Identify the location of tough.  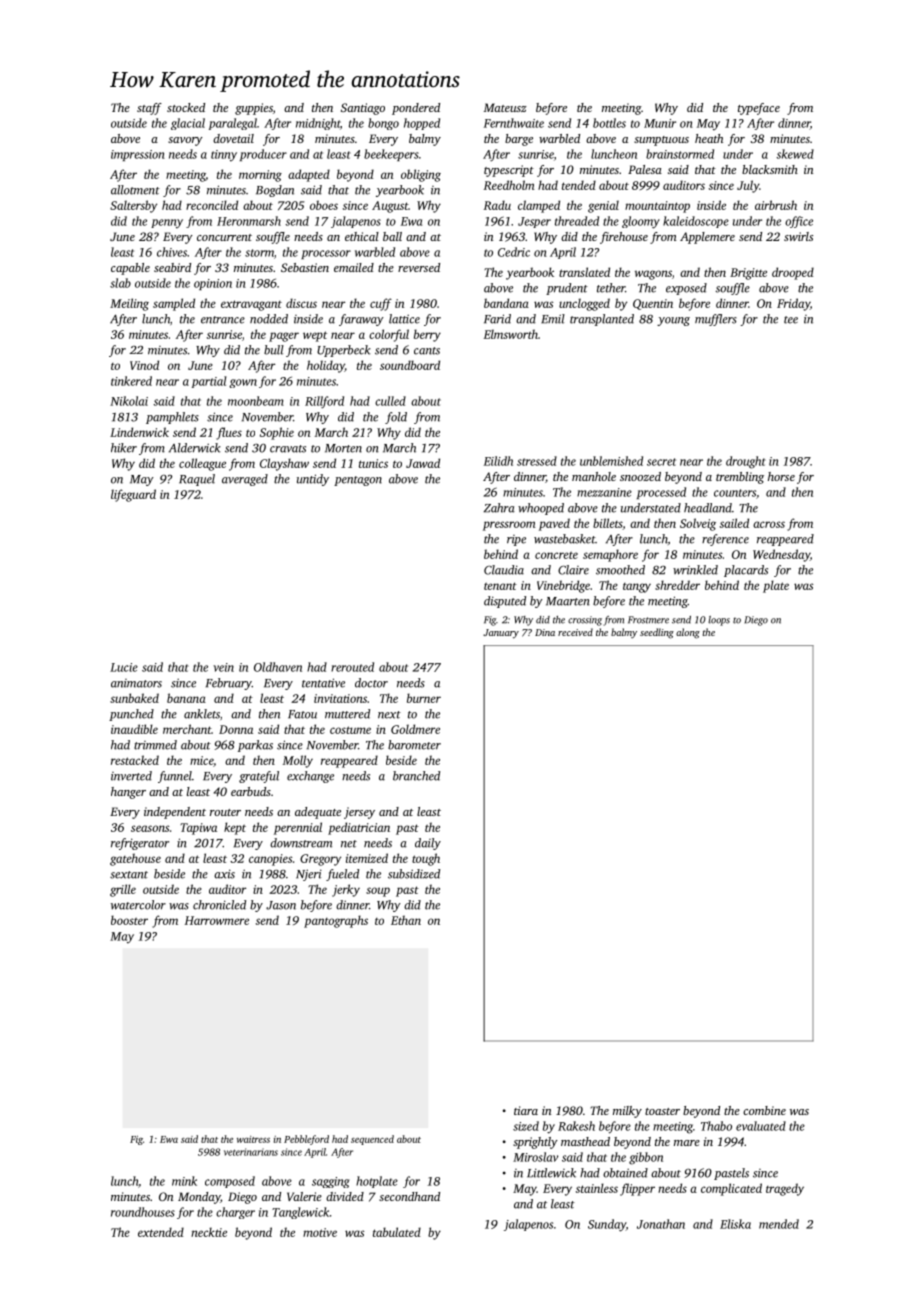
(426, 859).
